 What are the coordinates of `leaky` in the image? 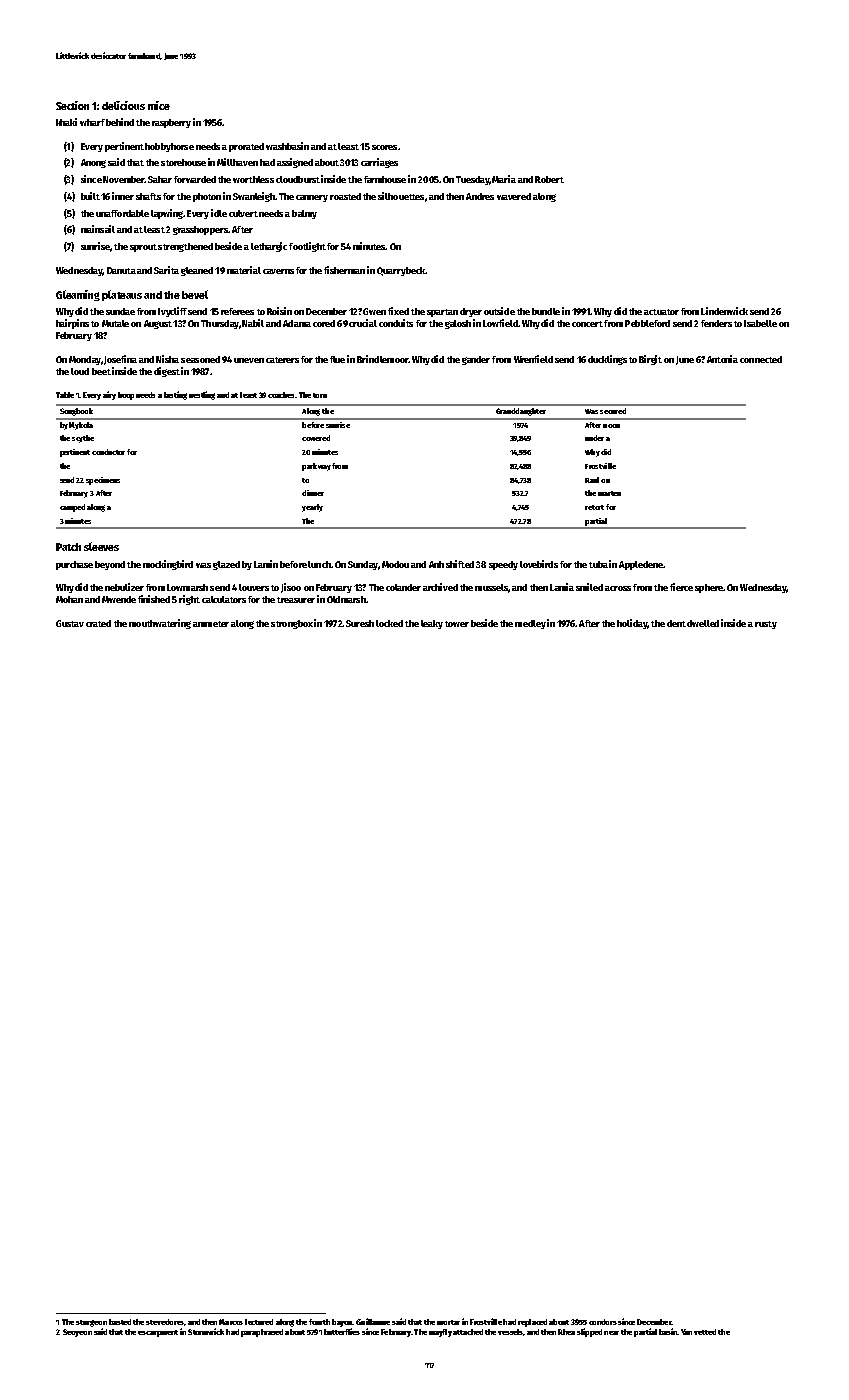 It's located at (432, 624).
